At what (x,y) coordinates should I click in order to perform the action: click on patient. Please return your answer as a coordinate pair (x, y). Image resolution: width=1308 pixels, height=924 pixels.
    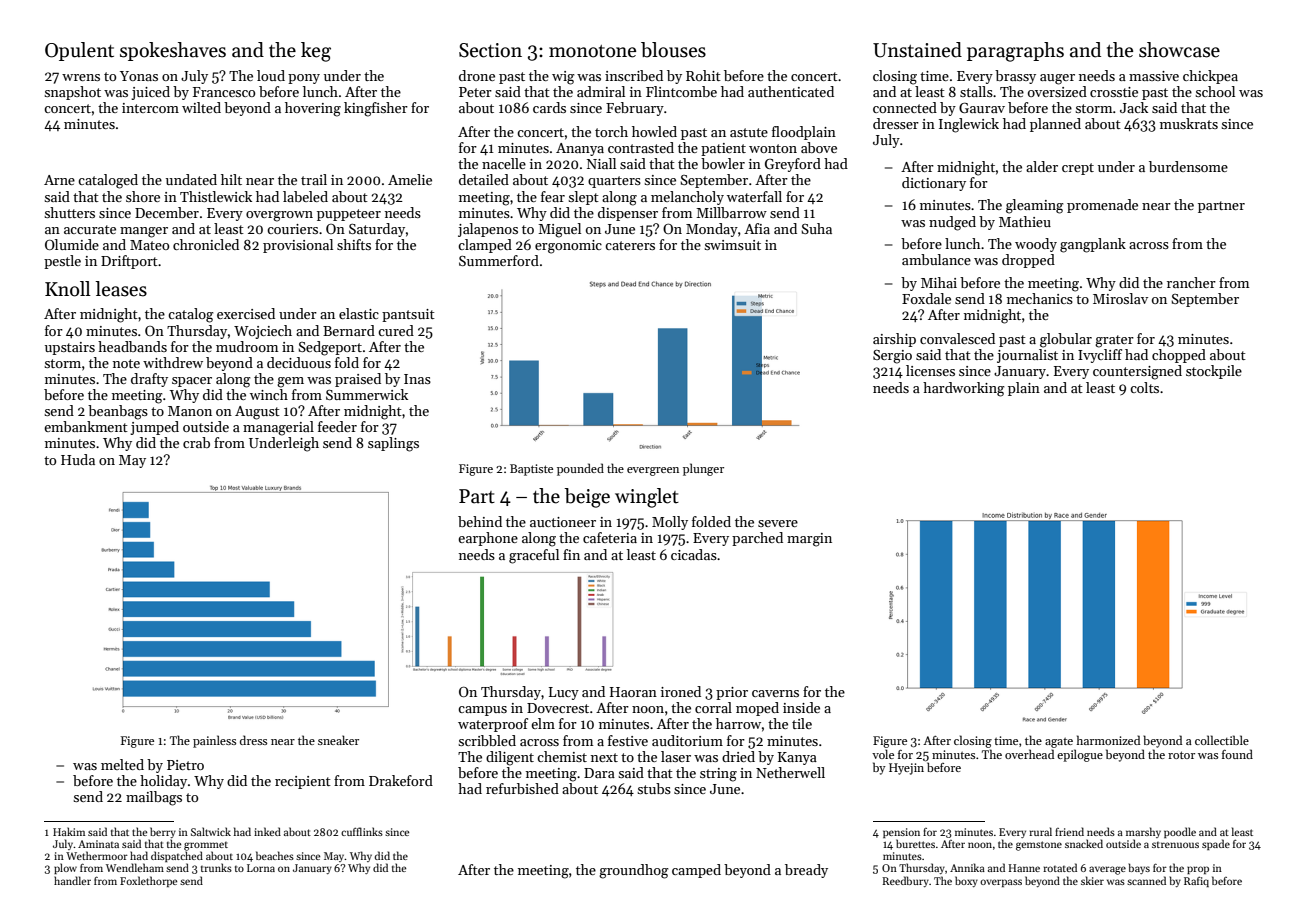
    Looking at the image, I should click on (723, 149).
